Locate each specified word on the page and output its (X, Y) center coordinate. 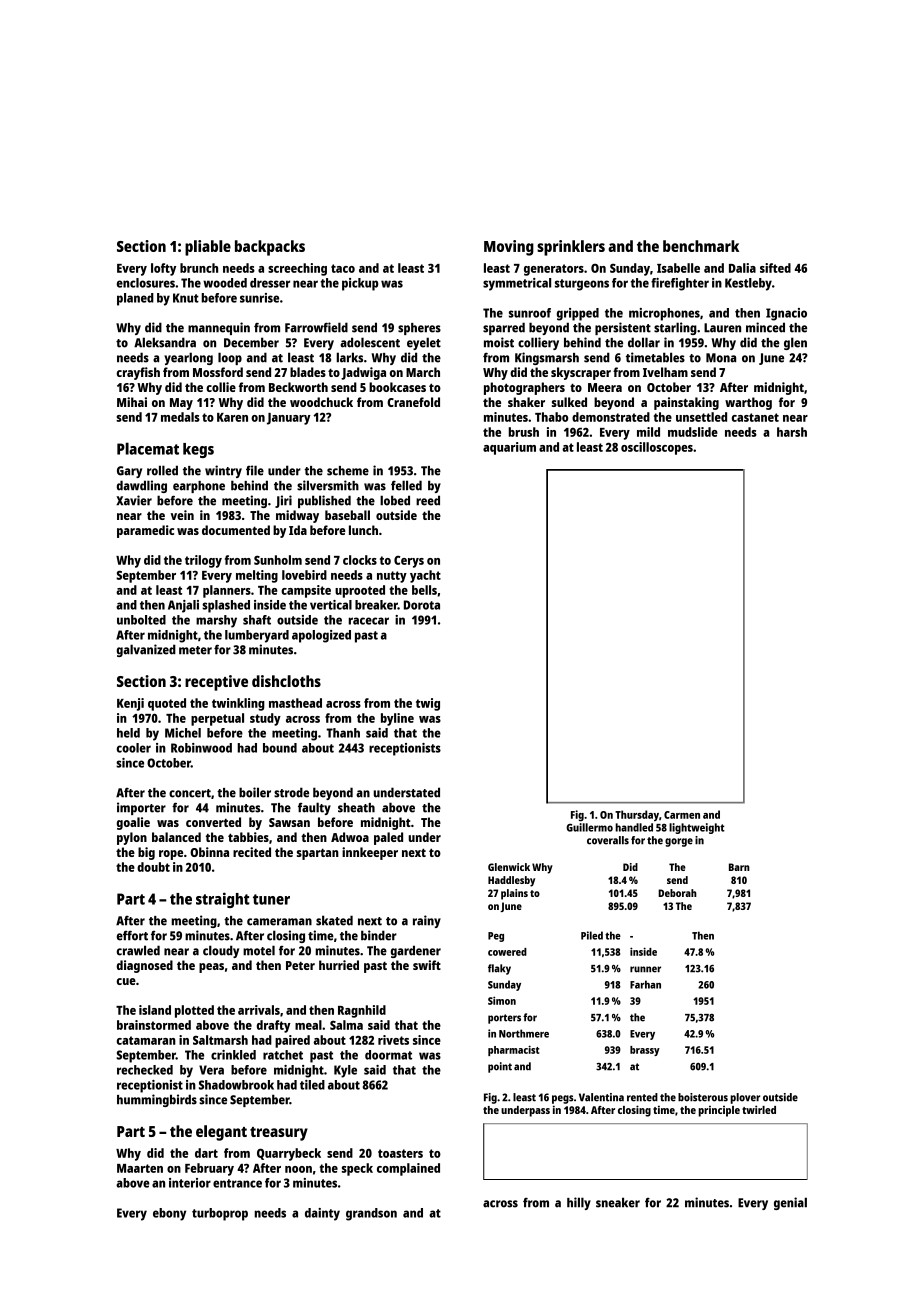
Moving (509, 248)
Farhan (645, 984)
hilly (579, 1203)
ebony (169, 1214)
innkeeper (370, 853)
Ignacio (786, 314)
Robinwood (201, 748)
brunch (199, 268)
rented (642, 1097)
